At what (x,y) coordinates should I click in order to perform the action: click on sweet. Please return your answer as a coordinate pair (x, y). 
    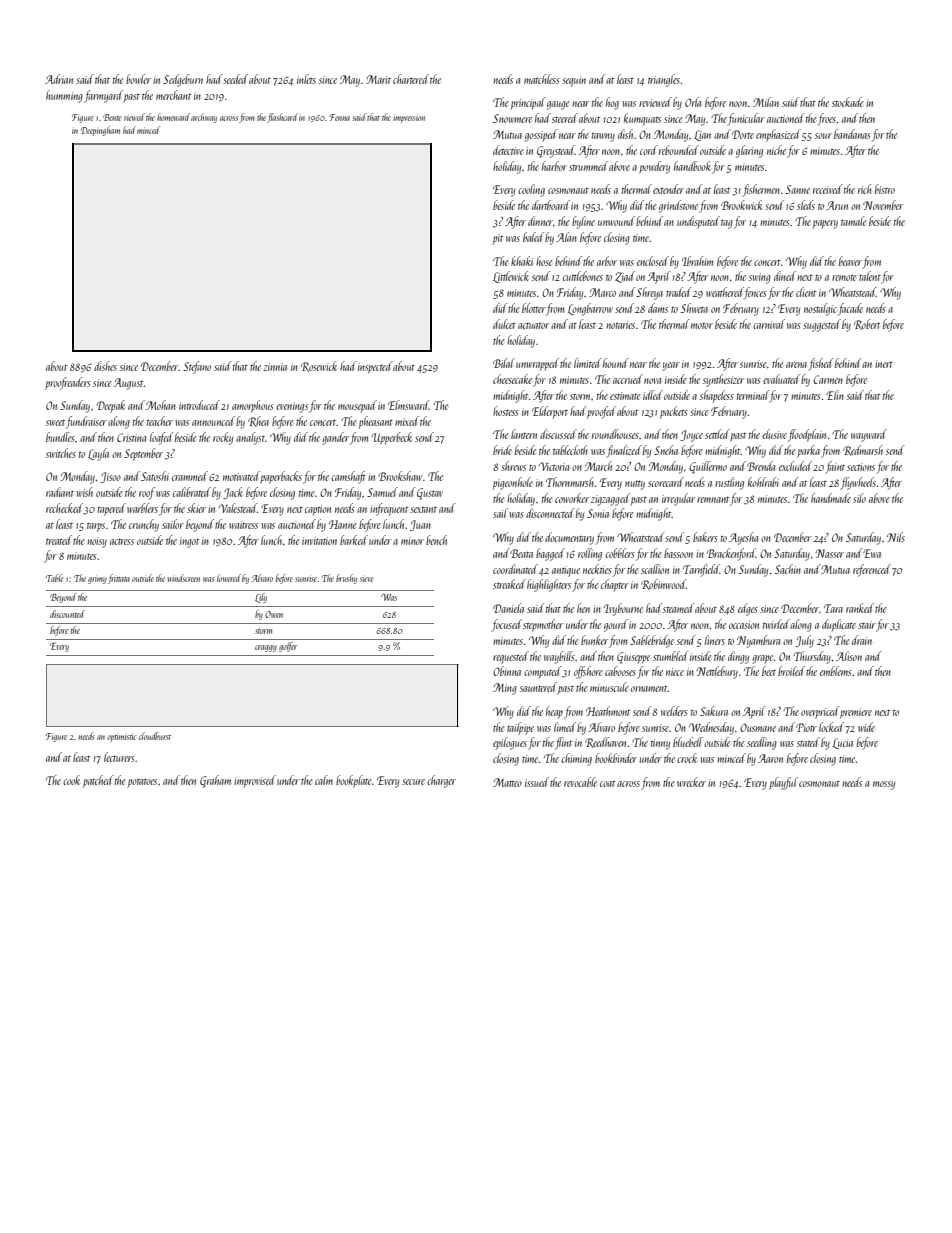
    Looking at the image, I should click on (55, 423).
